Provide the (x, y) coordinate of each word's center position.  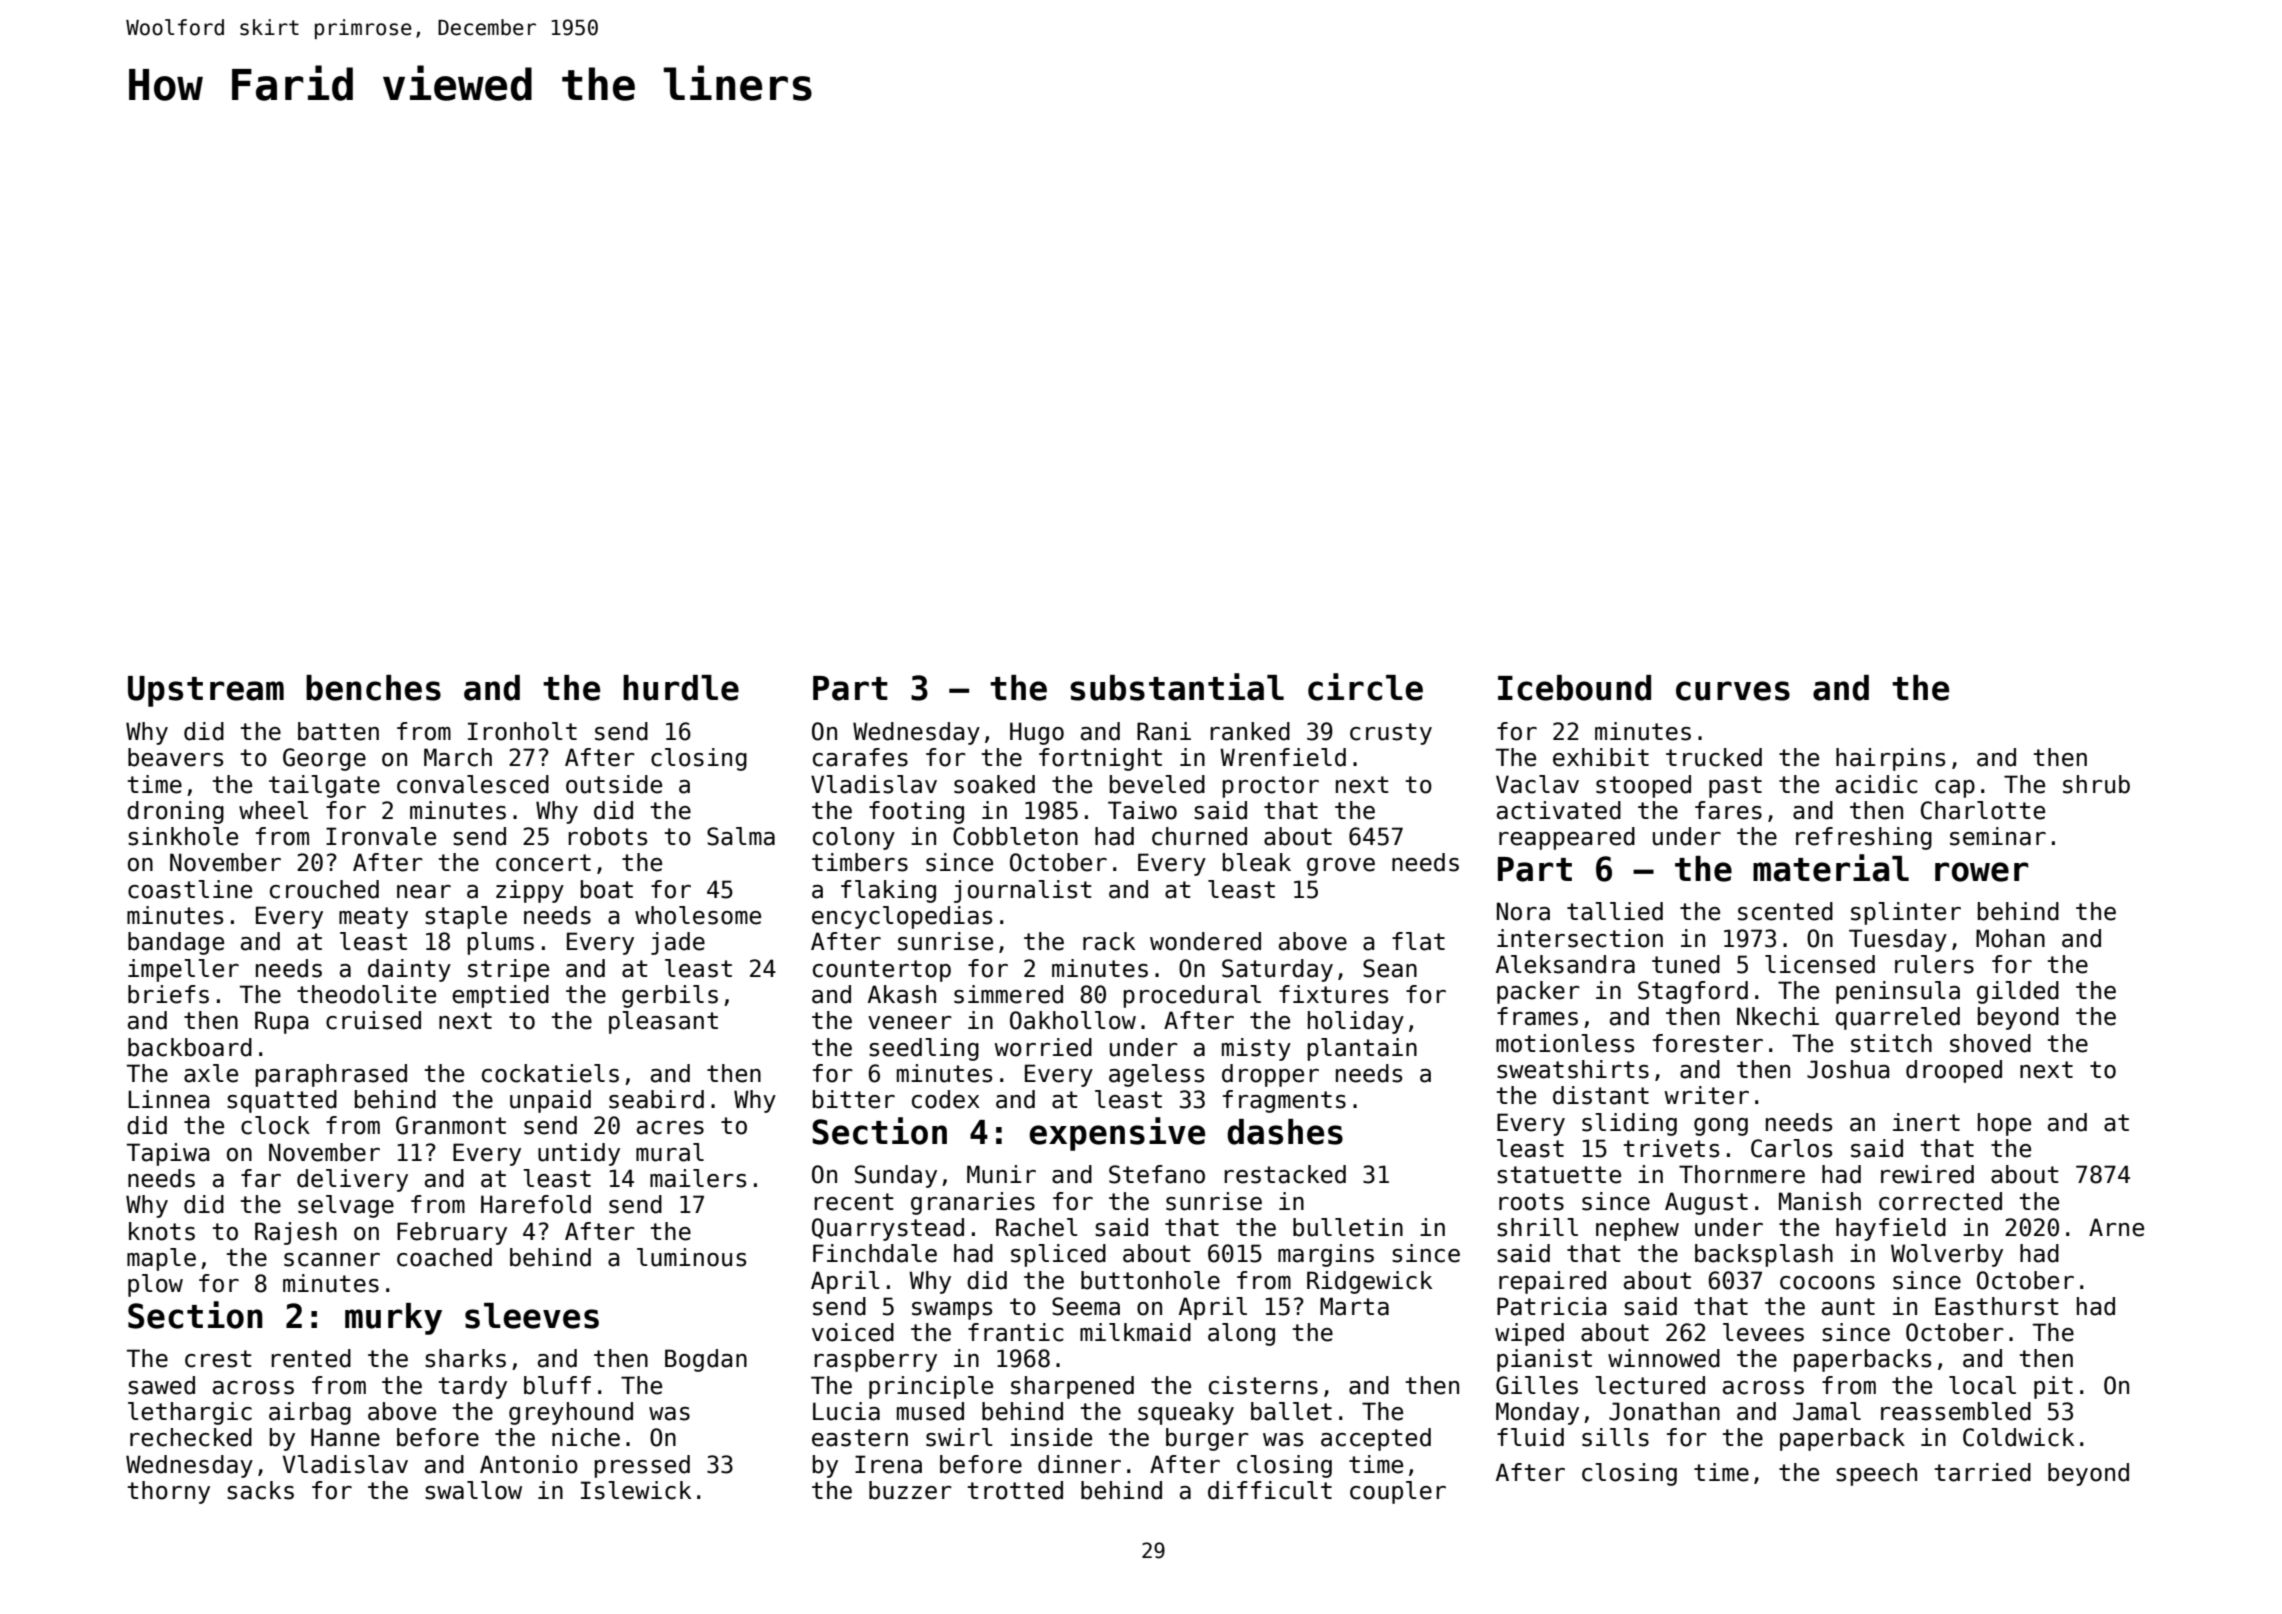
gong (1721, 1127)
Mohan (2010, 938)
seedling (924, 1049)
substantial (1177, 687)
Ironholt (522, 731)
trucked (1714, 757)
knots (162, 1231)
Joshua (1848, 1069)
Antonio (529, 1464)
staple (466, 917)
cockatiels (550, 1073)
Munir (1001, 1174)
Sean (1390, 968)
